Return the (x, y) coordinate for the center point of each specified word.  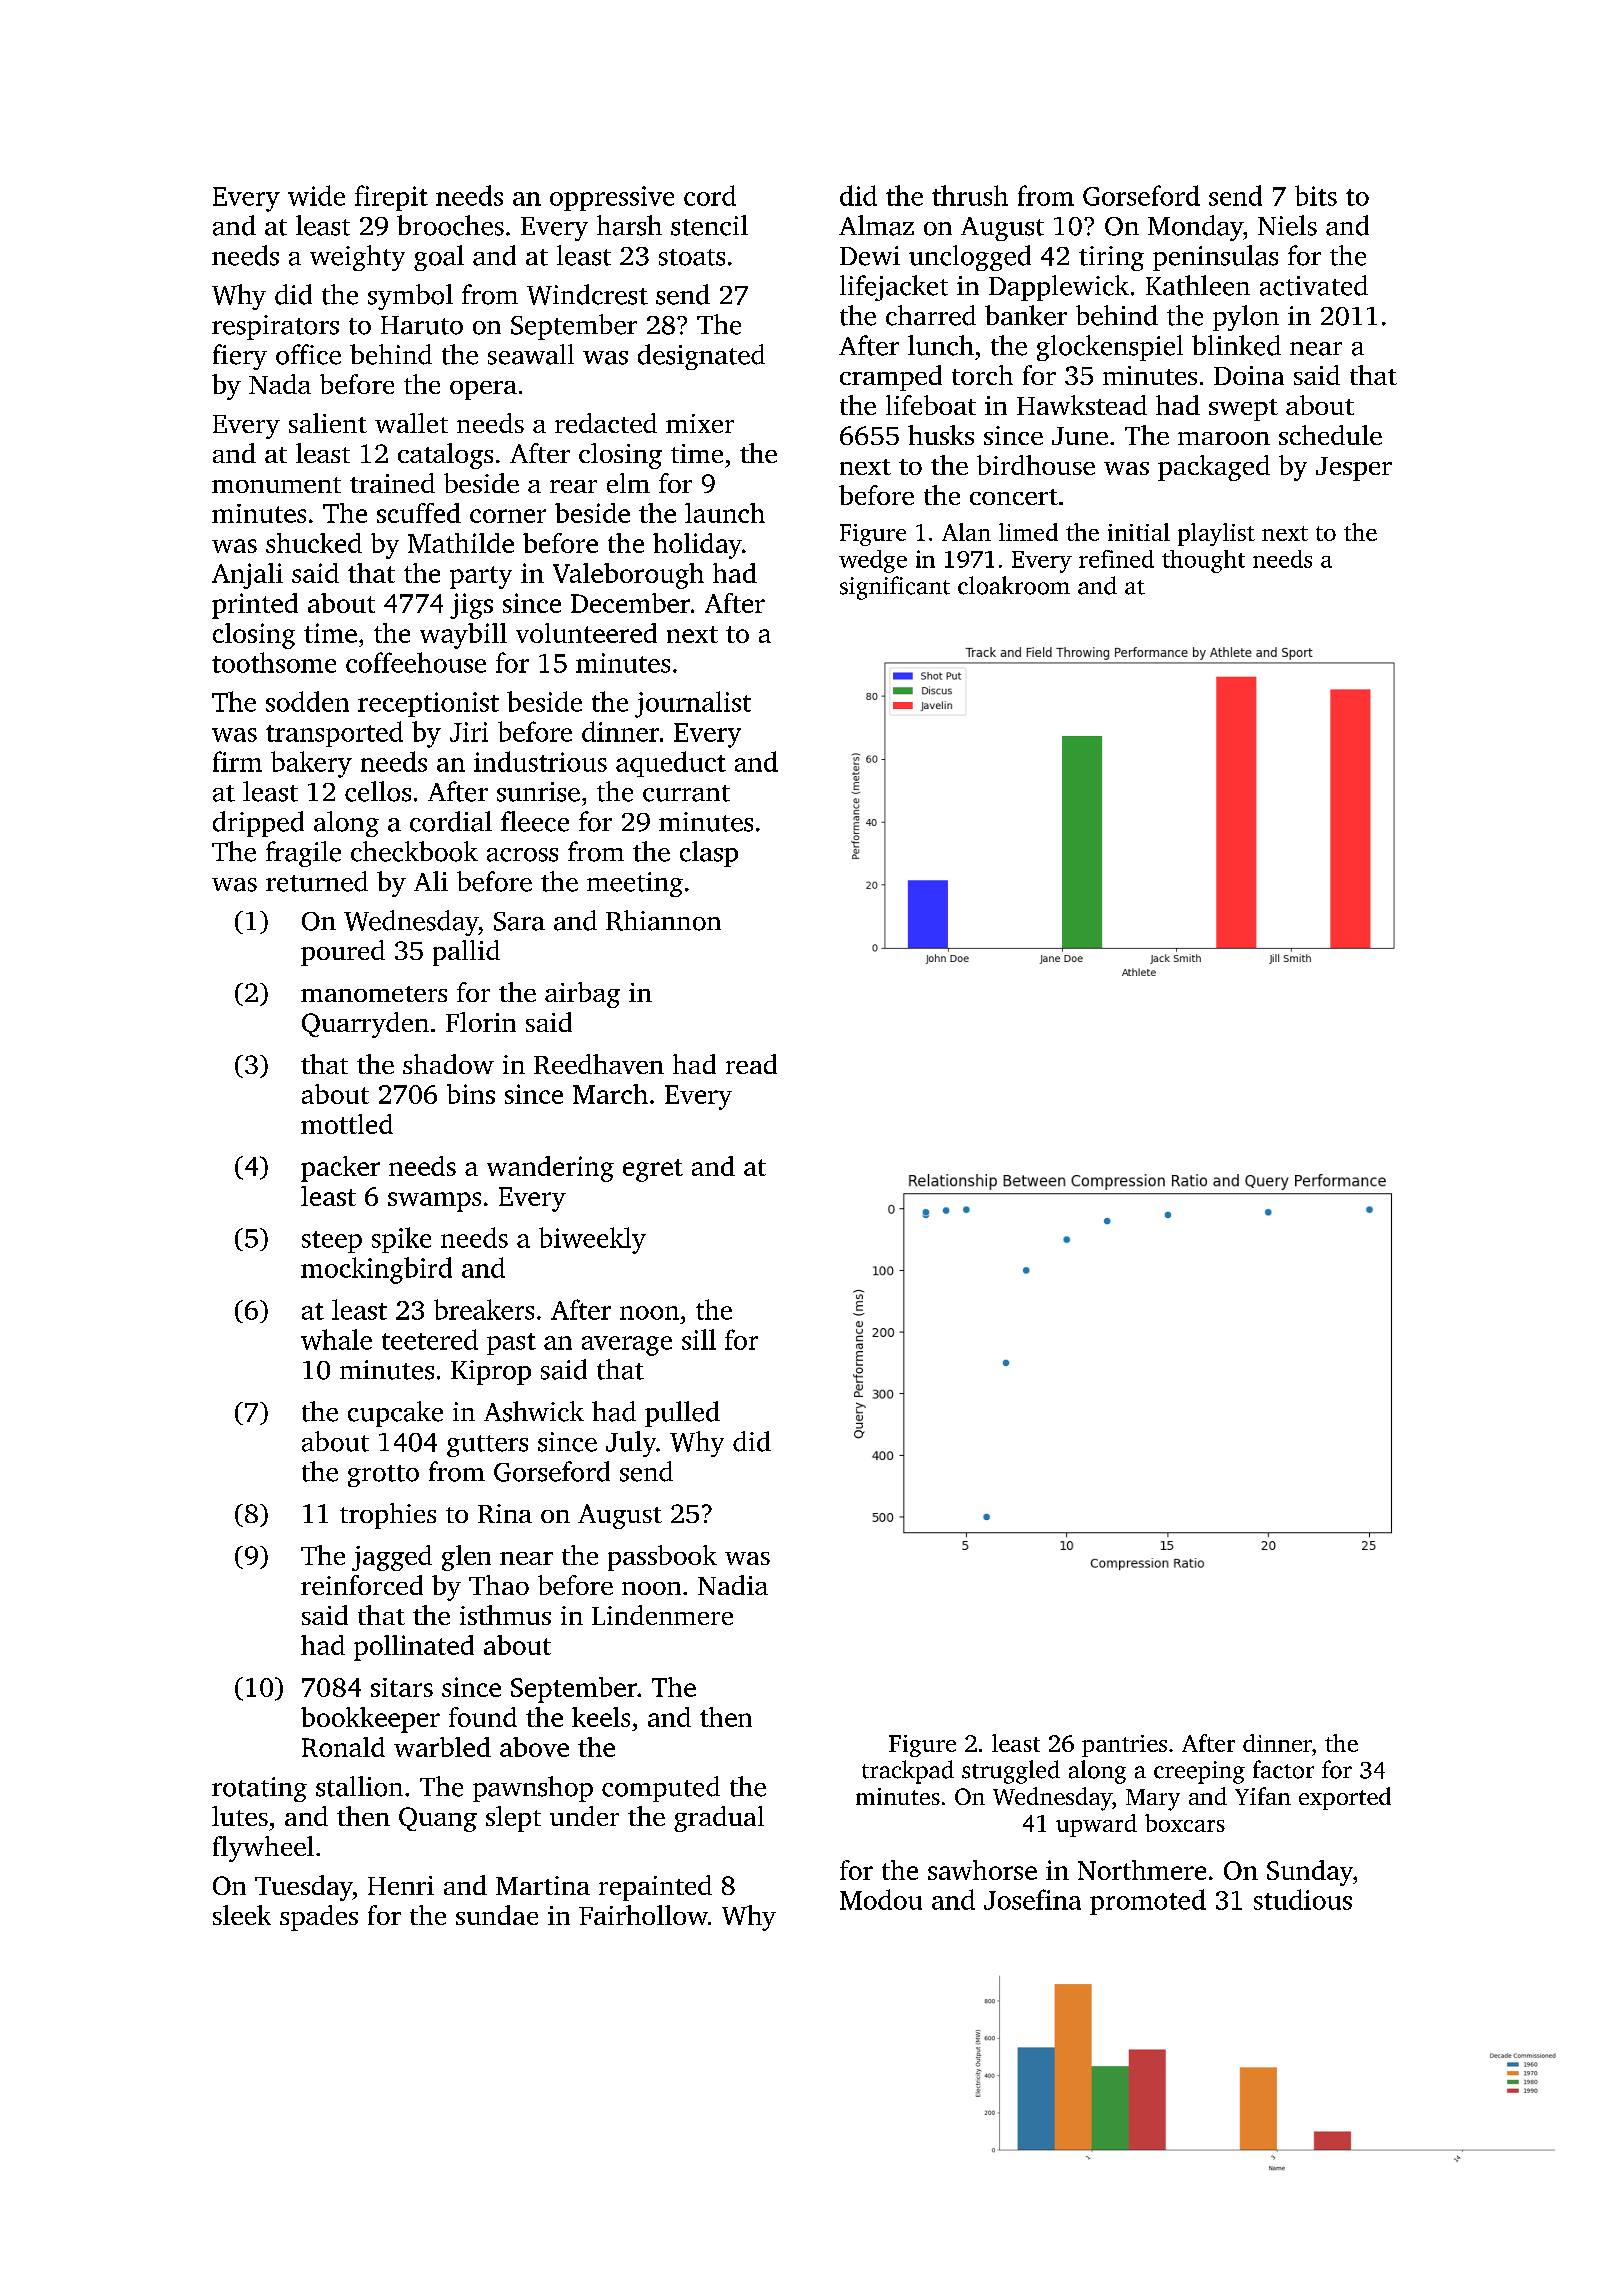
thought (1203, 561)
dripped (258, 824)
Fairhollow (643, 1915)
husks (941, 435)
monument (276, 485)
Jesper (1354, 469)
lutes (240, 1816)
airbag (582, 995)
